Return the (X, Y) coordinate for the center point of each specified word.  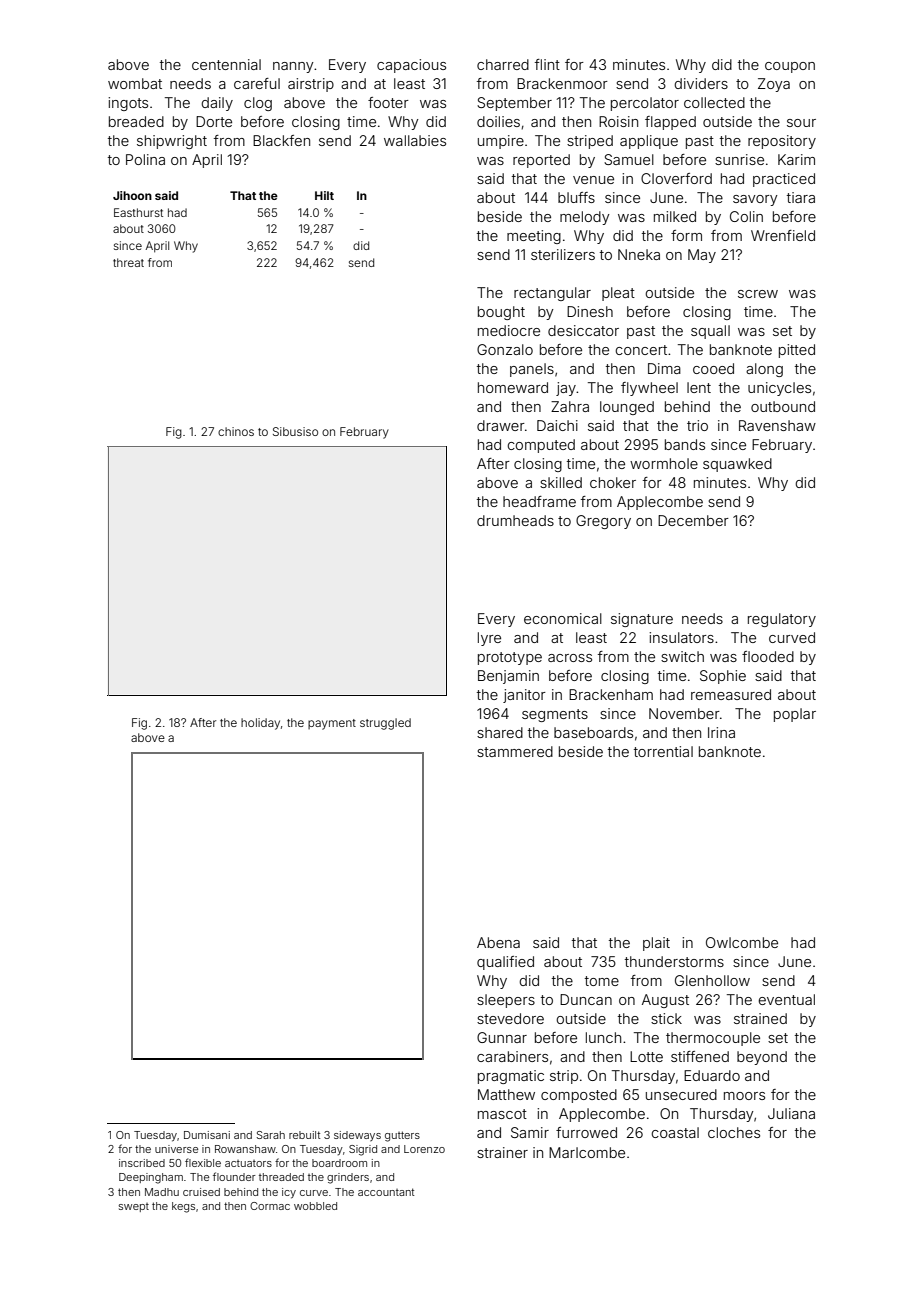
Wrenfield (783, 235)
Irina (721, 732)
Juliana (791, 1113)
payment (332, 724)
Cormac (270, 1206)
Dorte (214, 121)
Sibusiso (295, 431)
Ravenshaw (777, 425)
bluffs (576, 197)
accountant (386, 1192)
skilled (561, 482)
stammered (515, 751)
